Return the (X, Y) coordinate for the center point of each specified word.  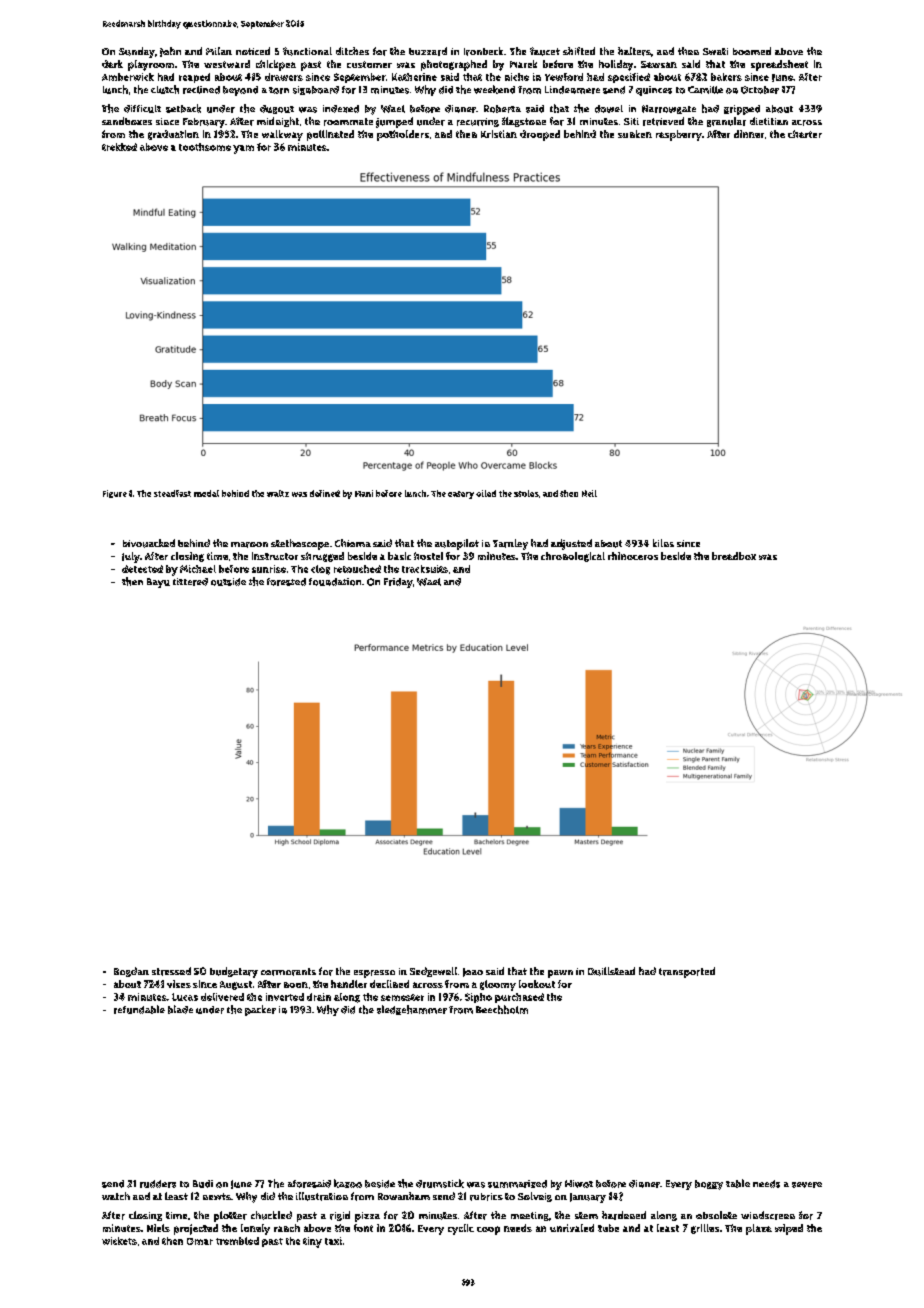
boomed (752, 51)
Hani (364, 493)
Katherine (414, 77)
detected (142, 569)
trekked (119, 147)
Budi (203, 1184)
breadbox (734, 556)
